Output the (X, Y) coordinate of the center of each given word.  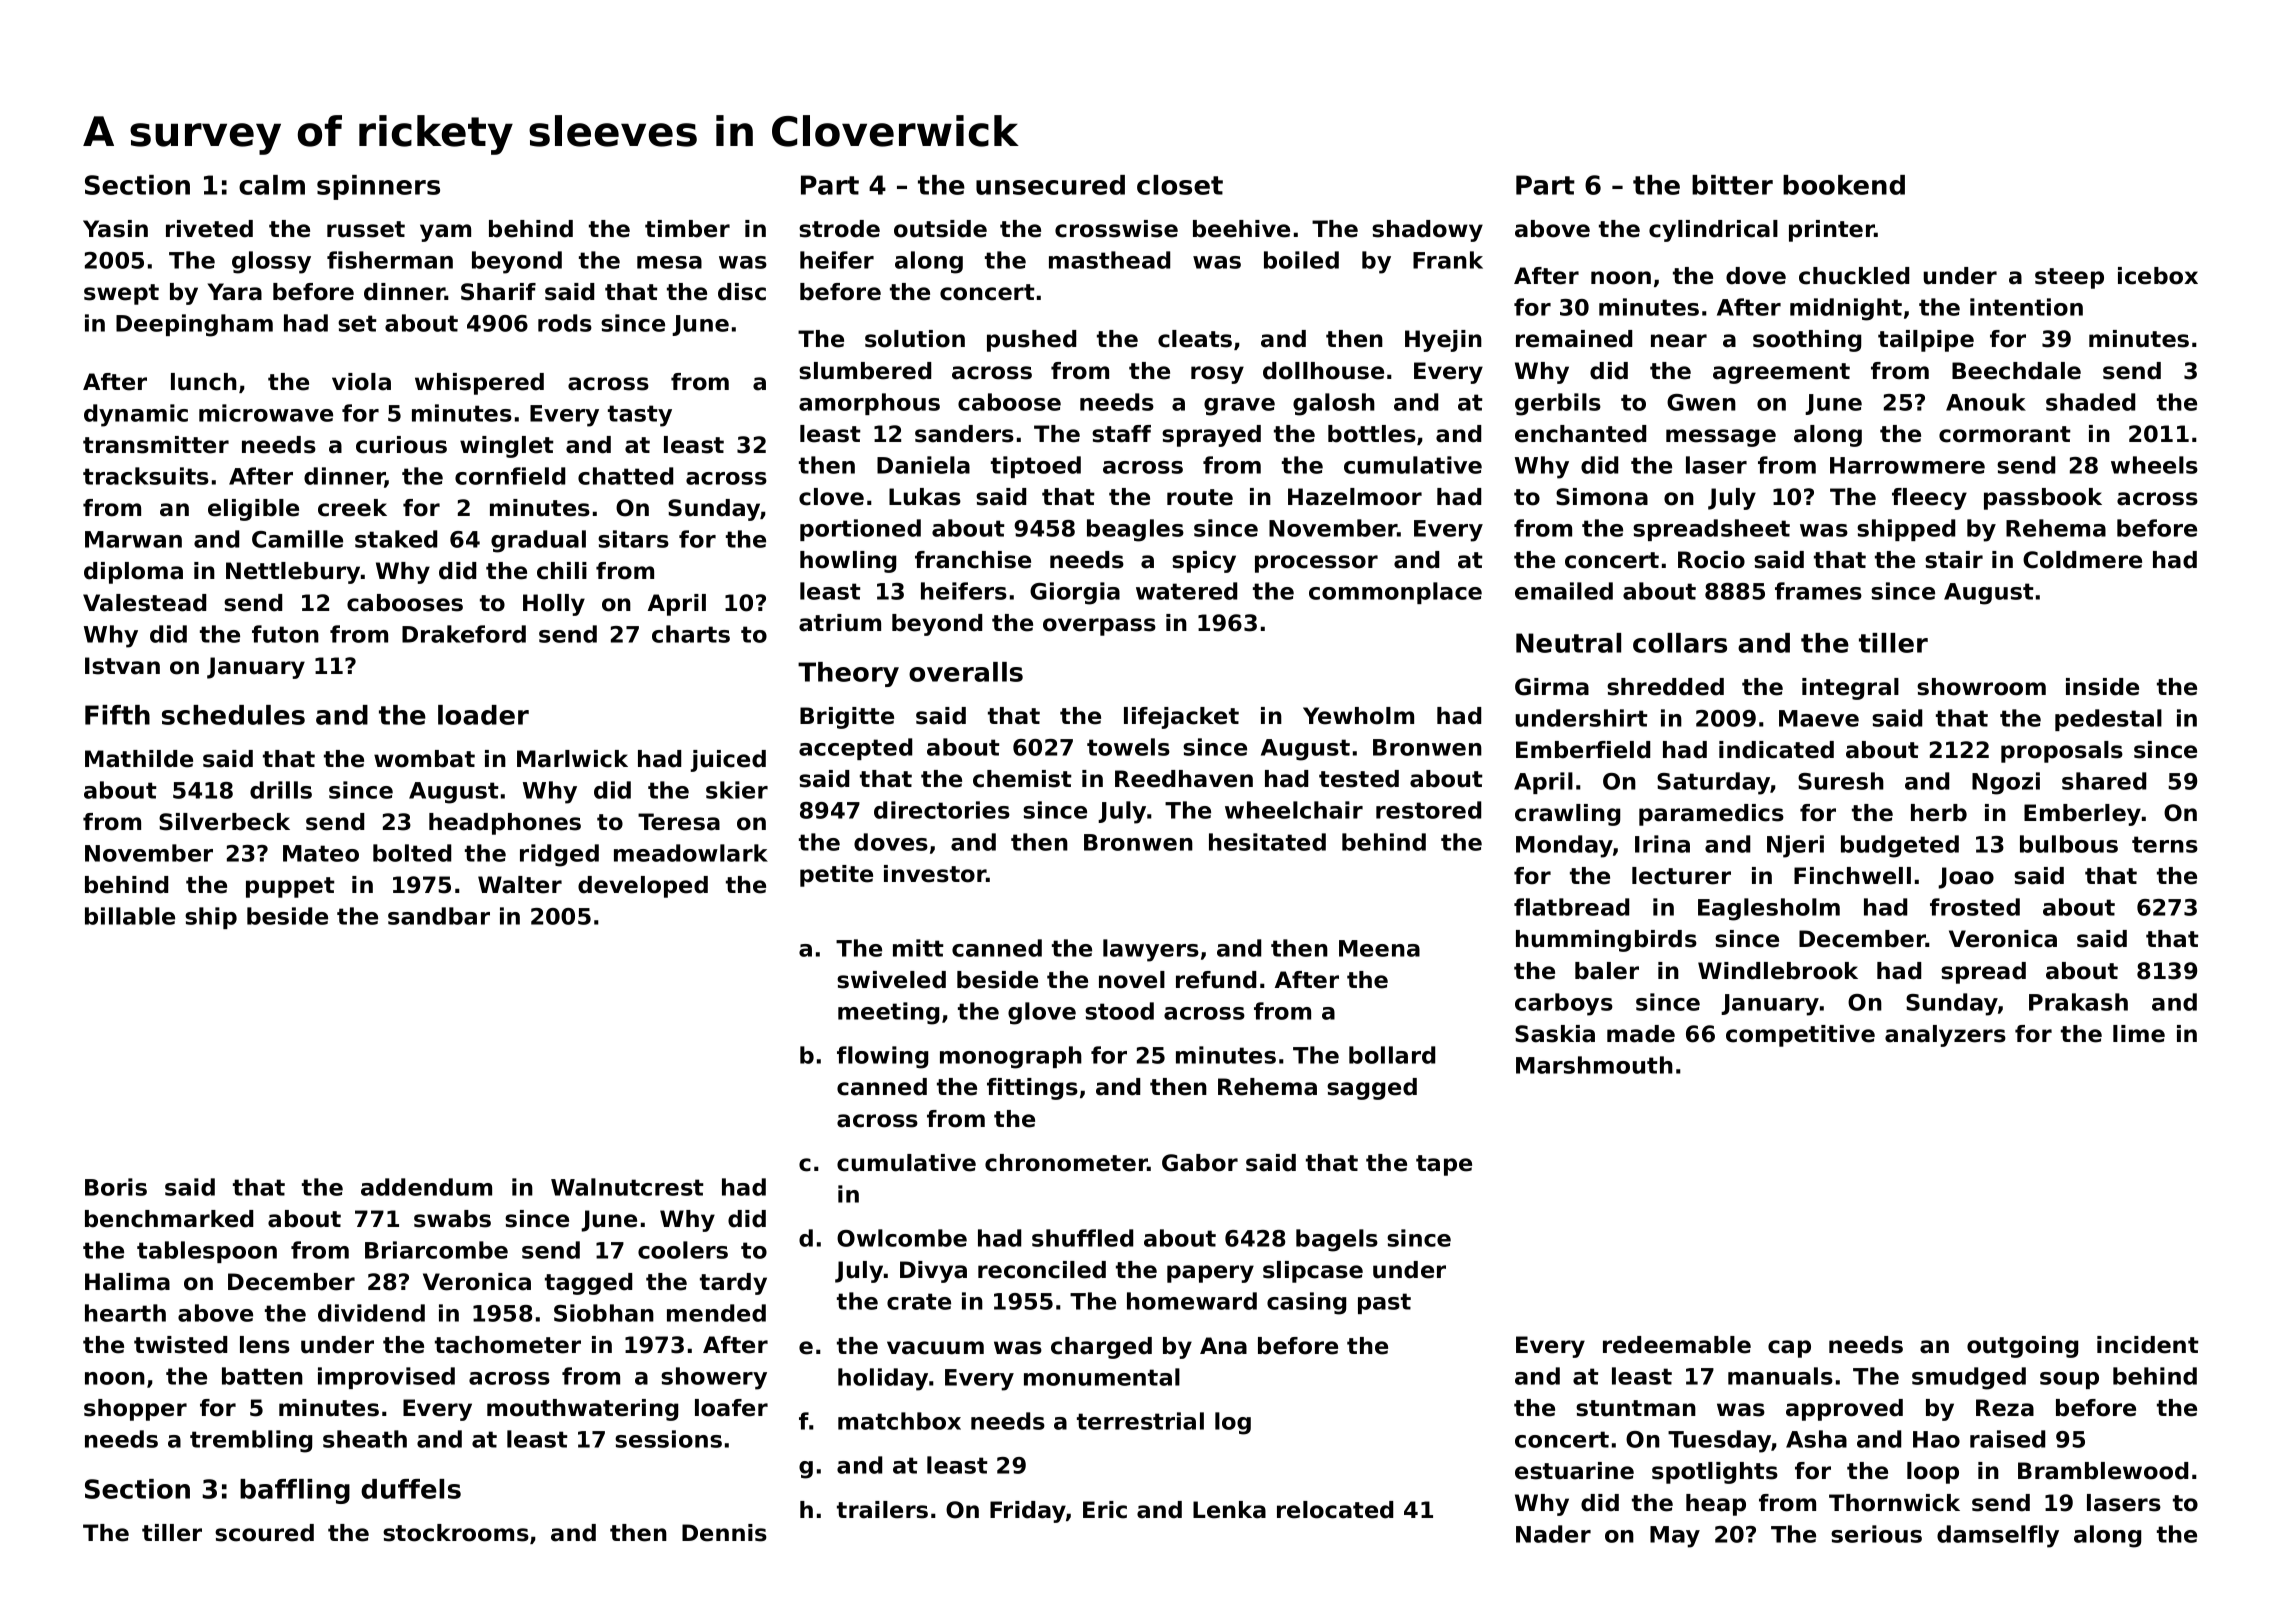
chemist (1022, 779)
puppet (290, 887)
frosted (1975, 907)
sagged (1372, 1089)
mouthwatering (582, 1410)
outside (940, 229)
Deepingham (194, 325)
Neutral (1568, 643)
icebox (2158, 276)
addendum (426, 1187)
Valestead (144, 603)
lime (2139, 1034)
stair (1954, 560)
